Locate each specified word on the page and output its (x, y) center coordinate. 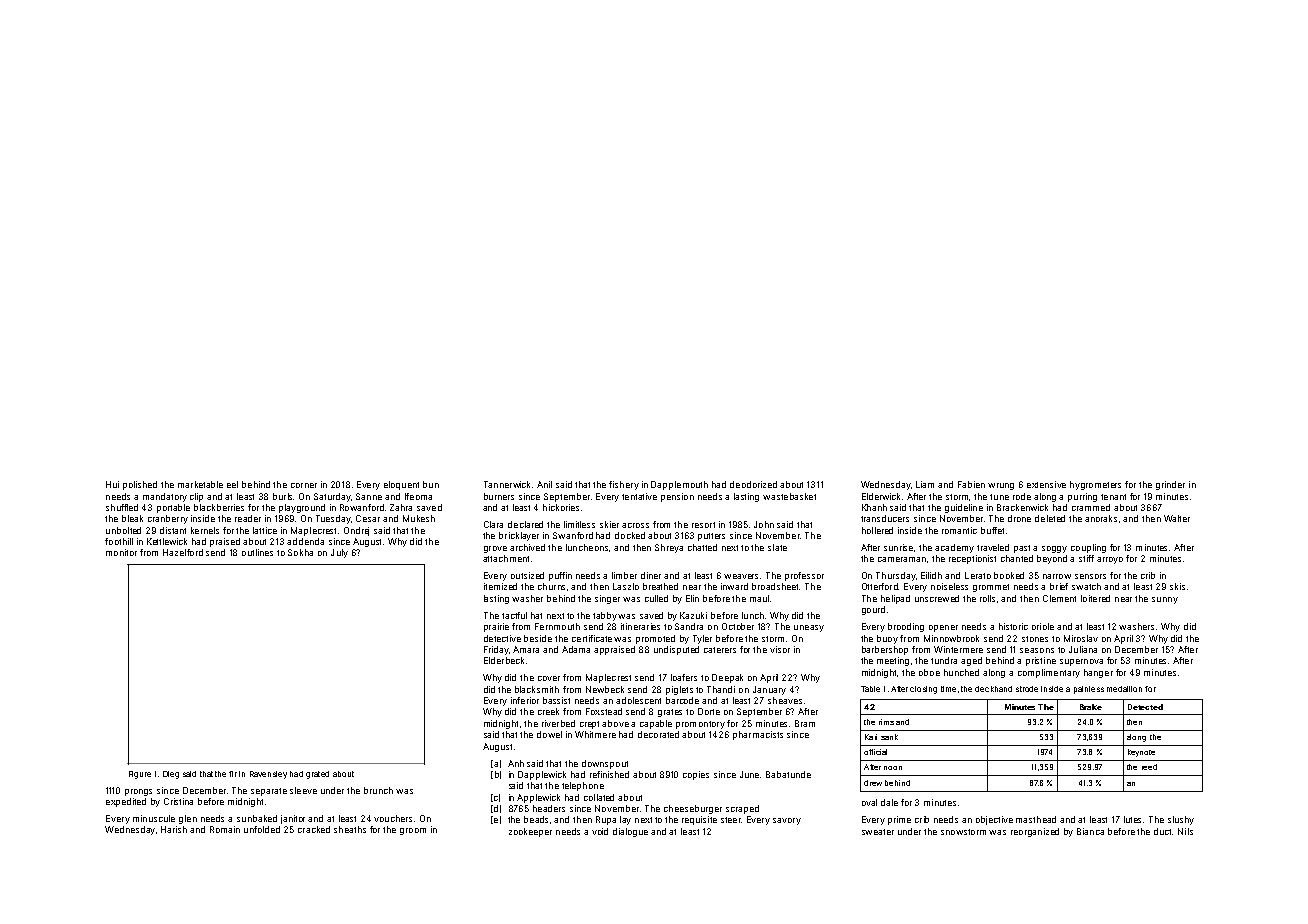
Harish (174, 829)
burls (283, 496)
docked (630, 535)
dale (889, 802)
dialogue (630, 832)
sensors (1090, 576)
